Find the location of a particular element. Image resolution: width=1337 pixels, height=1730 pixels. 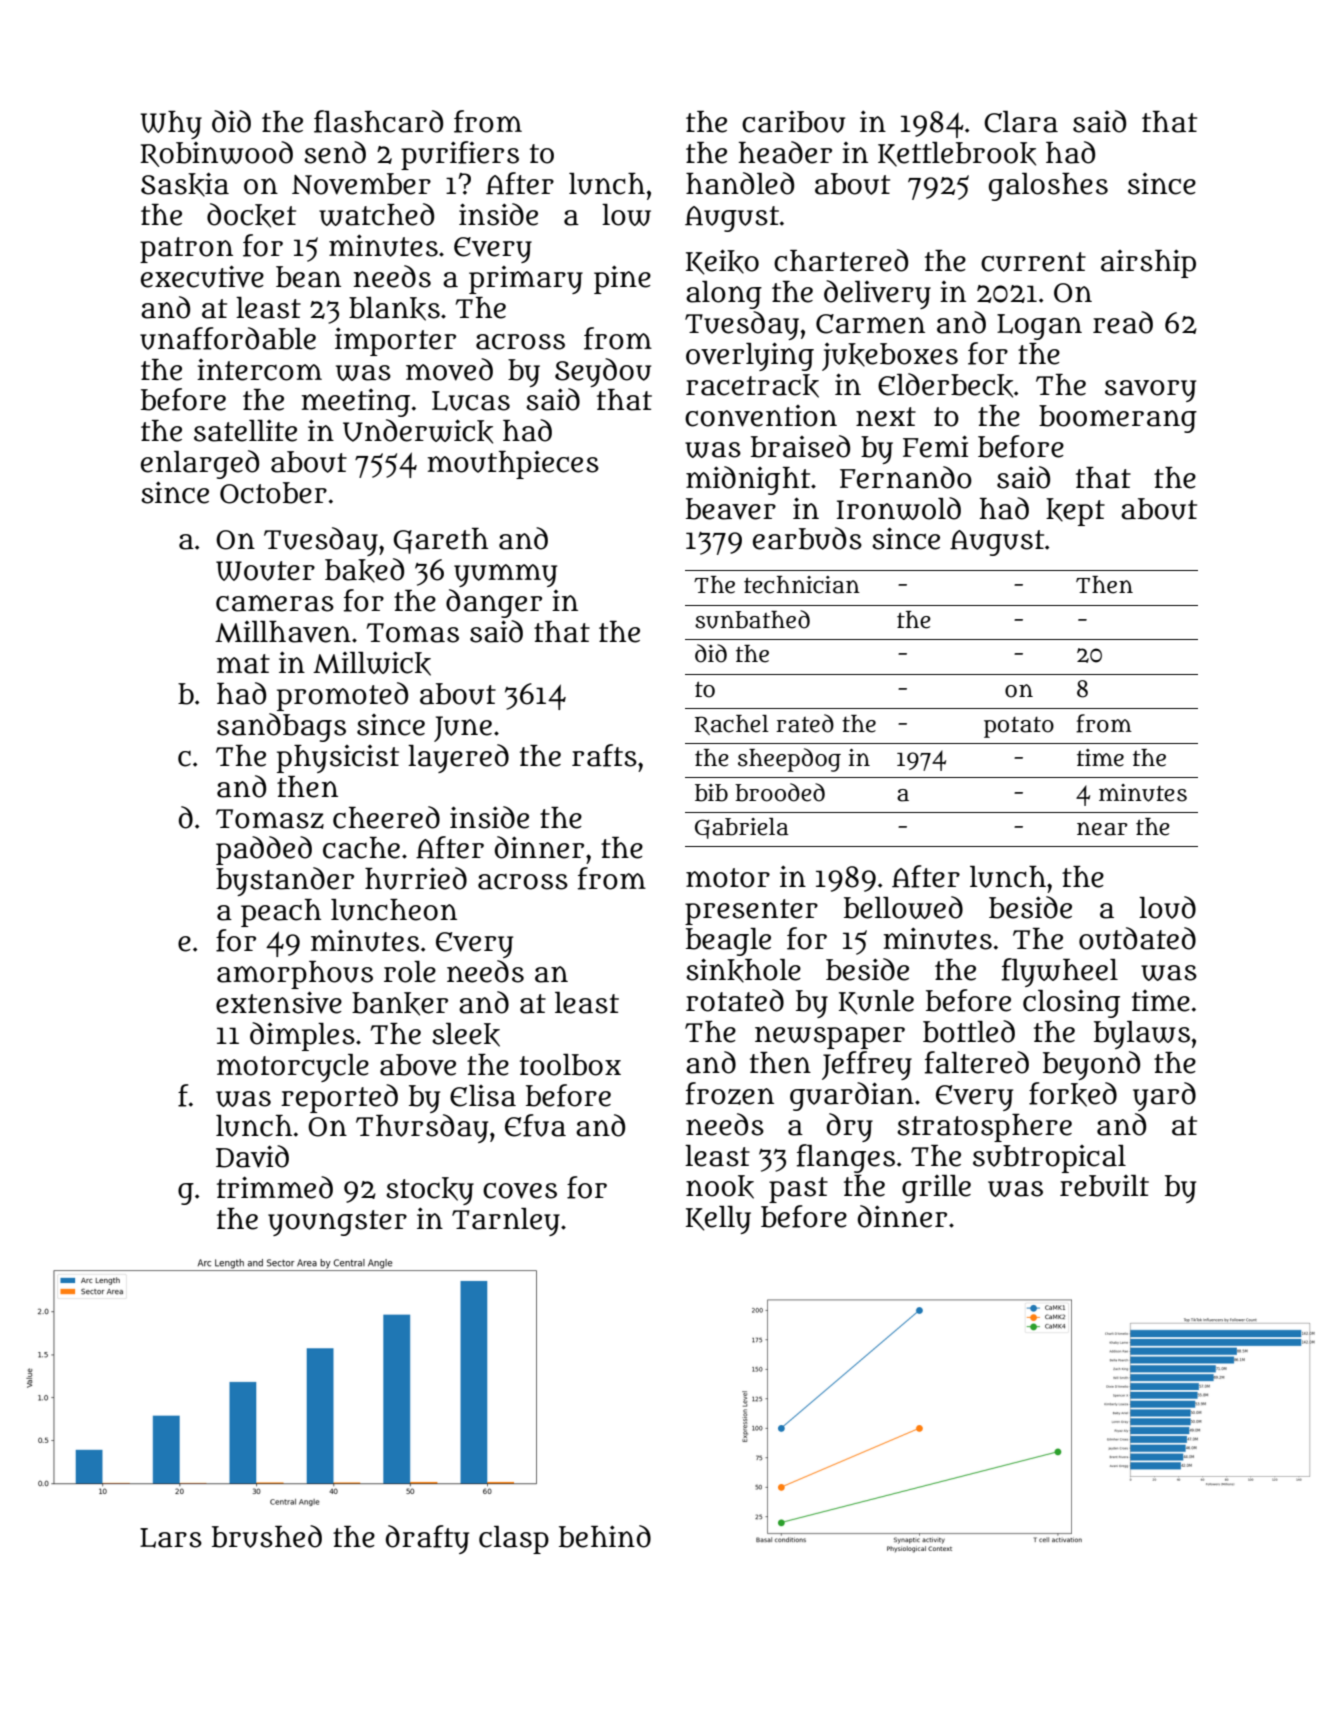

rebuilt is located at coordinates (1104, 1186).
